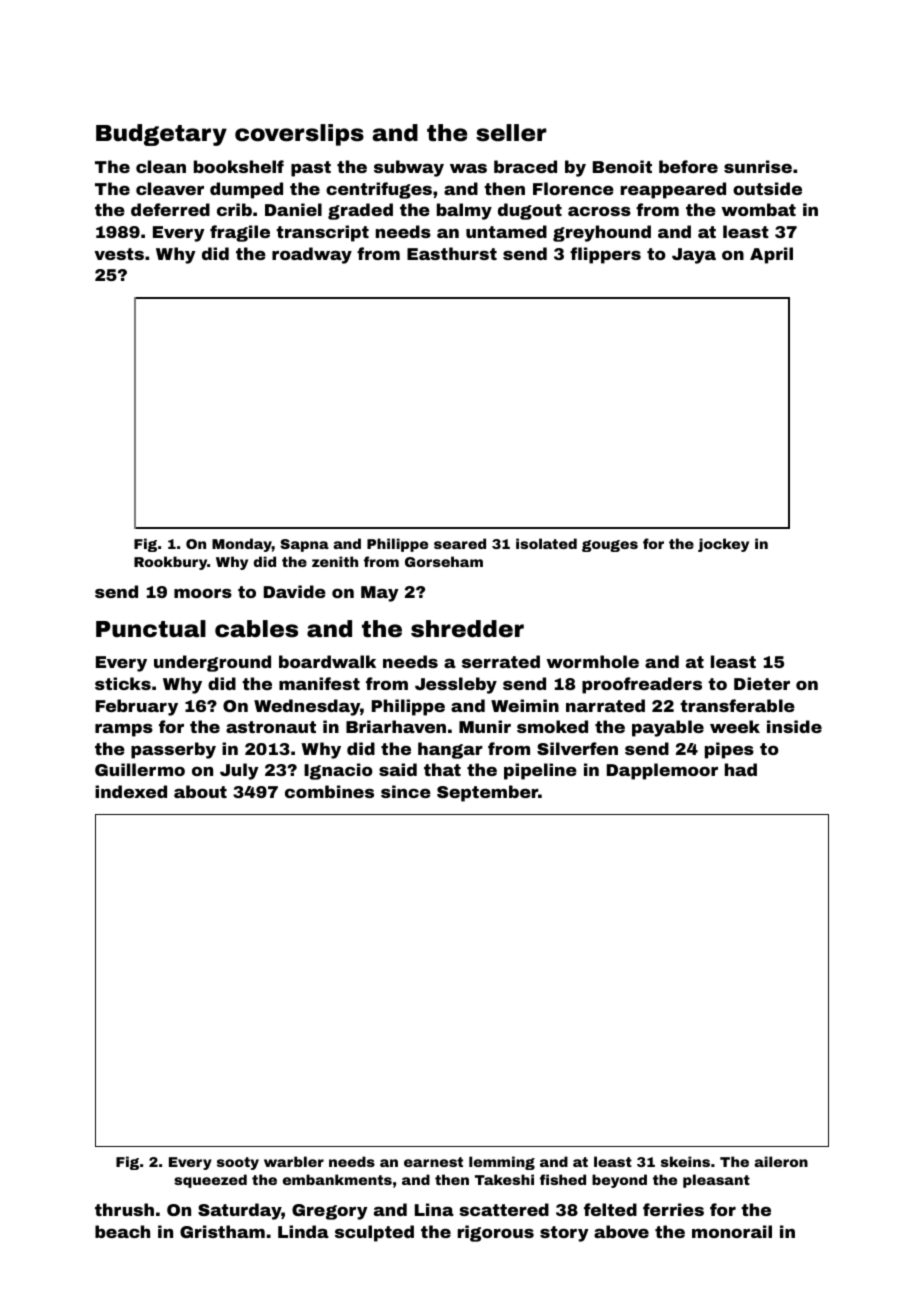  I want to click on vests, so click(119, 254).
